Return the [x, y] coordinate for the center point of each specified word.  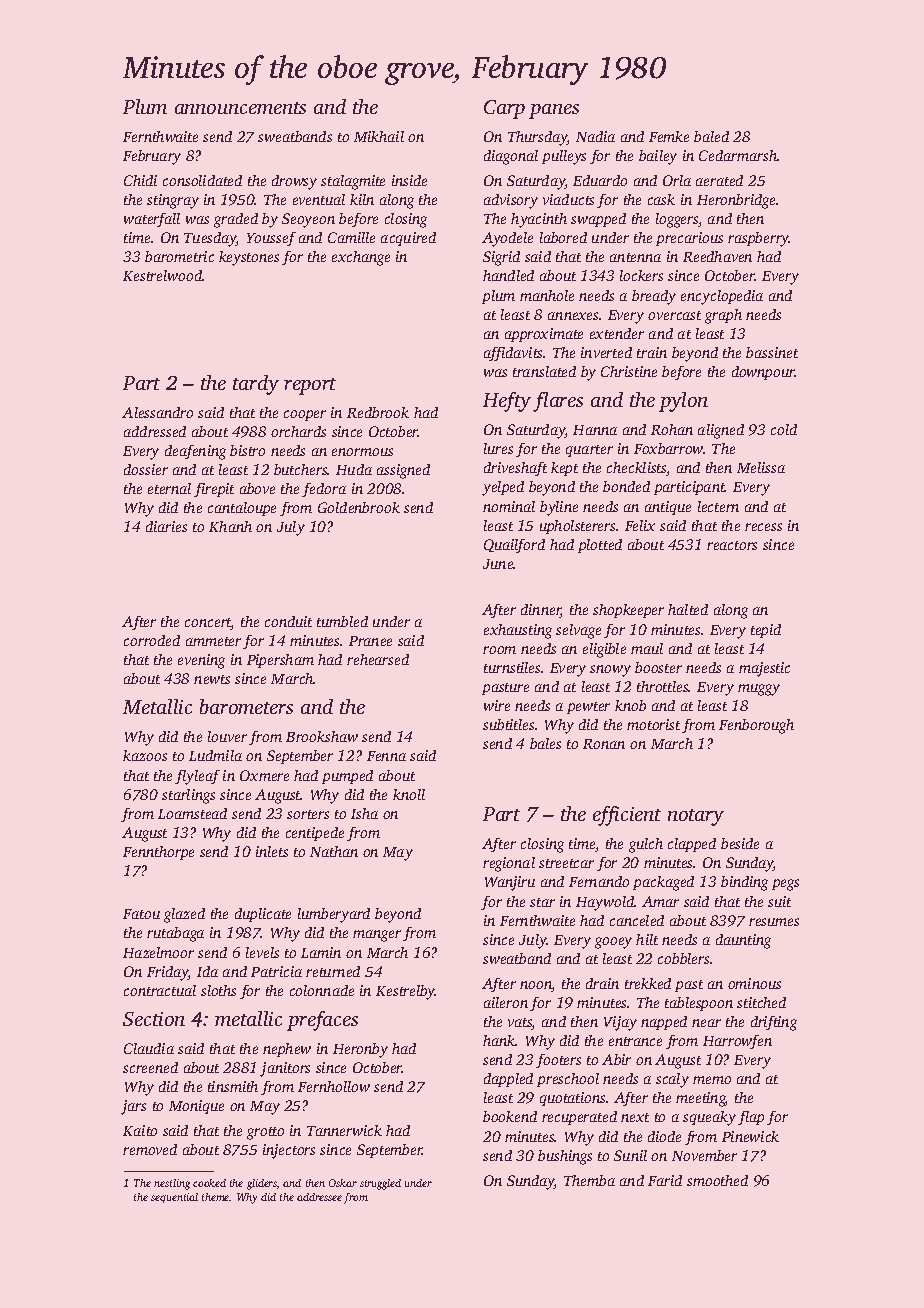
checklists [637, 469]
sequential [174, 1198]
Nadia [595, 136]
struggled [380, 1184]
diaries [166, 526]
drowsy [294, 182]
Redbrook [378, 412]
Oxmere [264, 775]
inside [409, 180]
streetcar [566, 863]
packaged [663, 883]
